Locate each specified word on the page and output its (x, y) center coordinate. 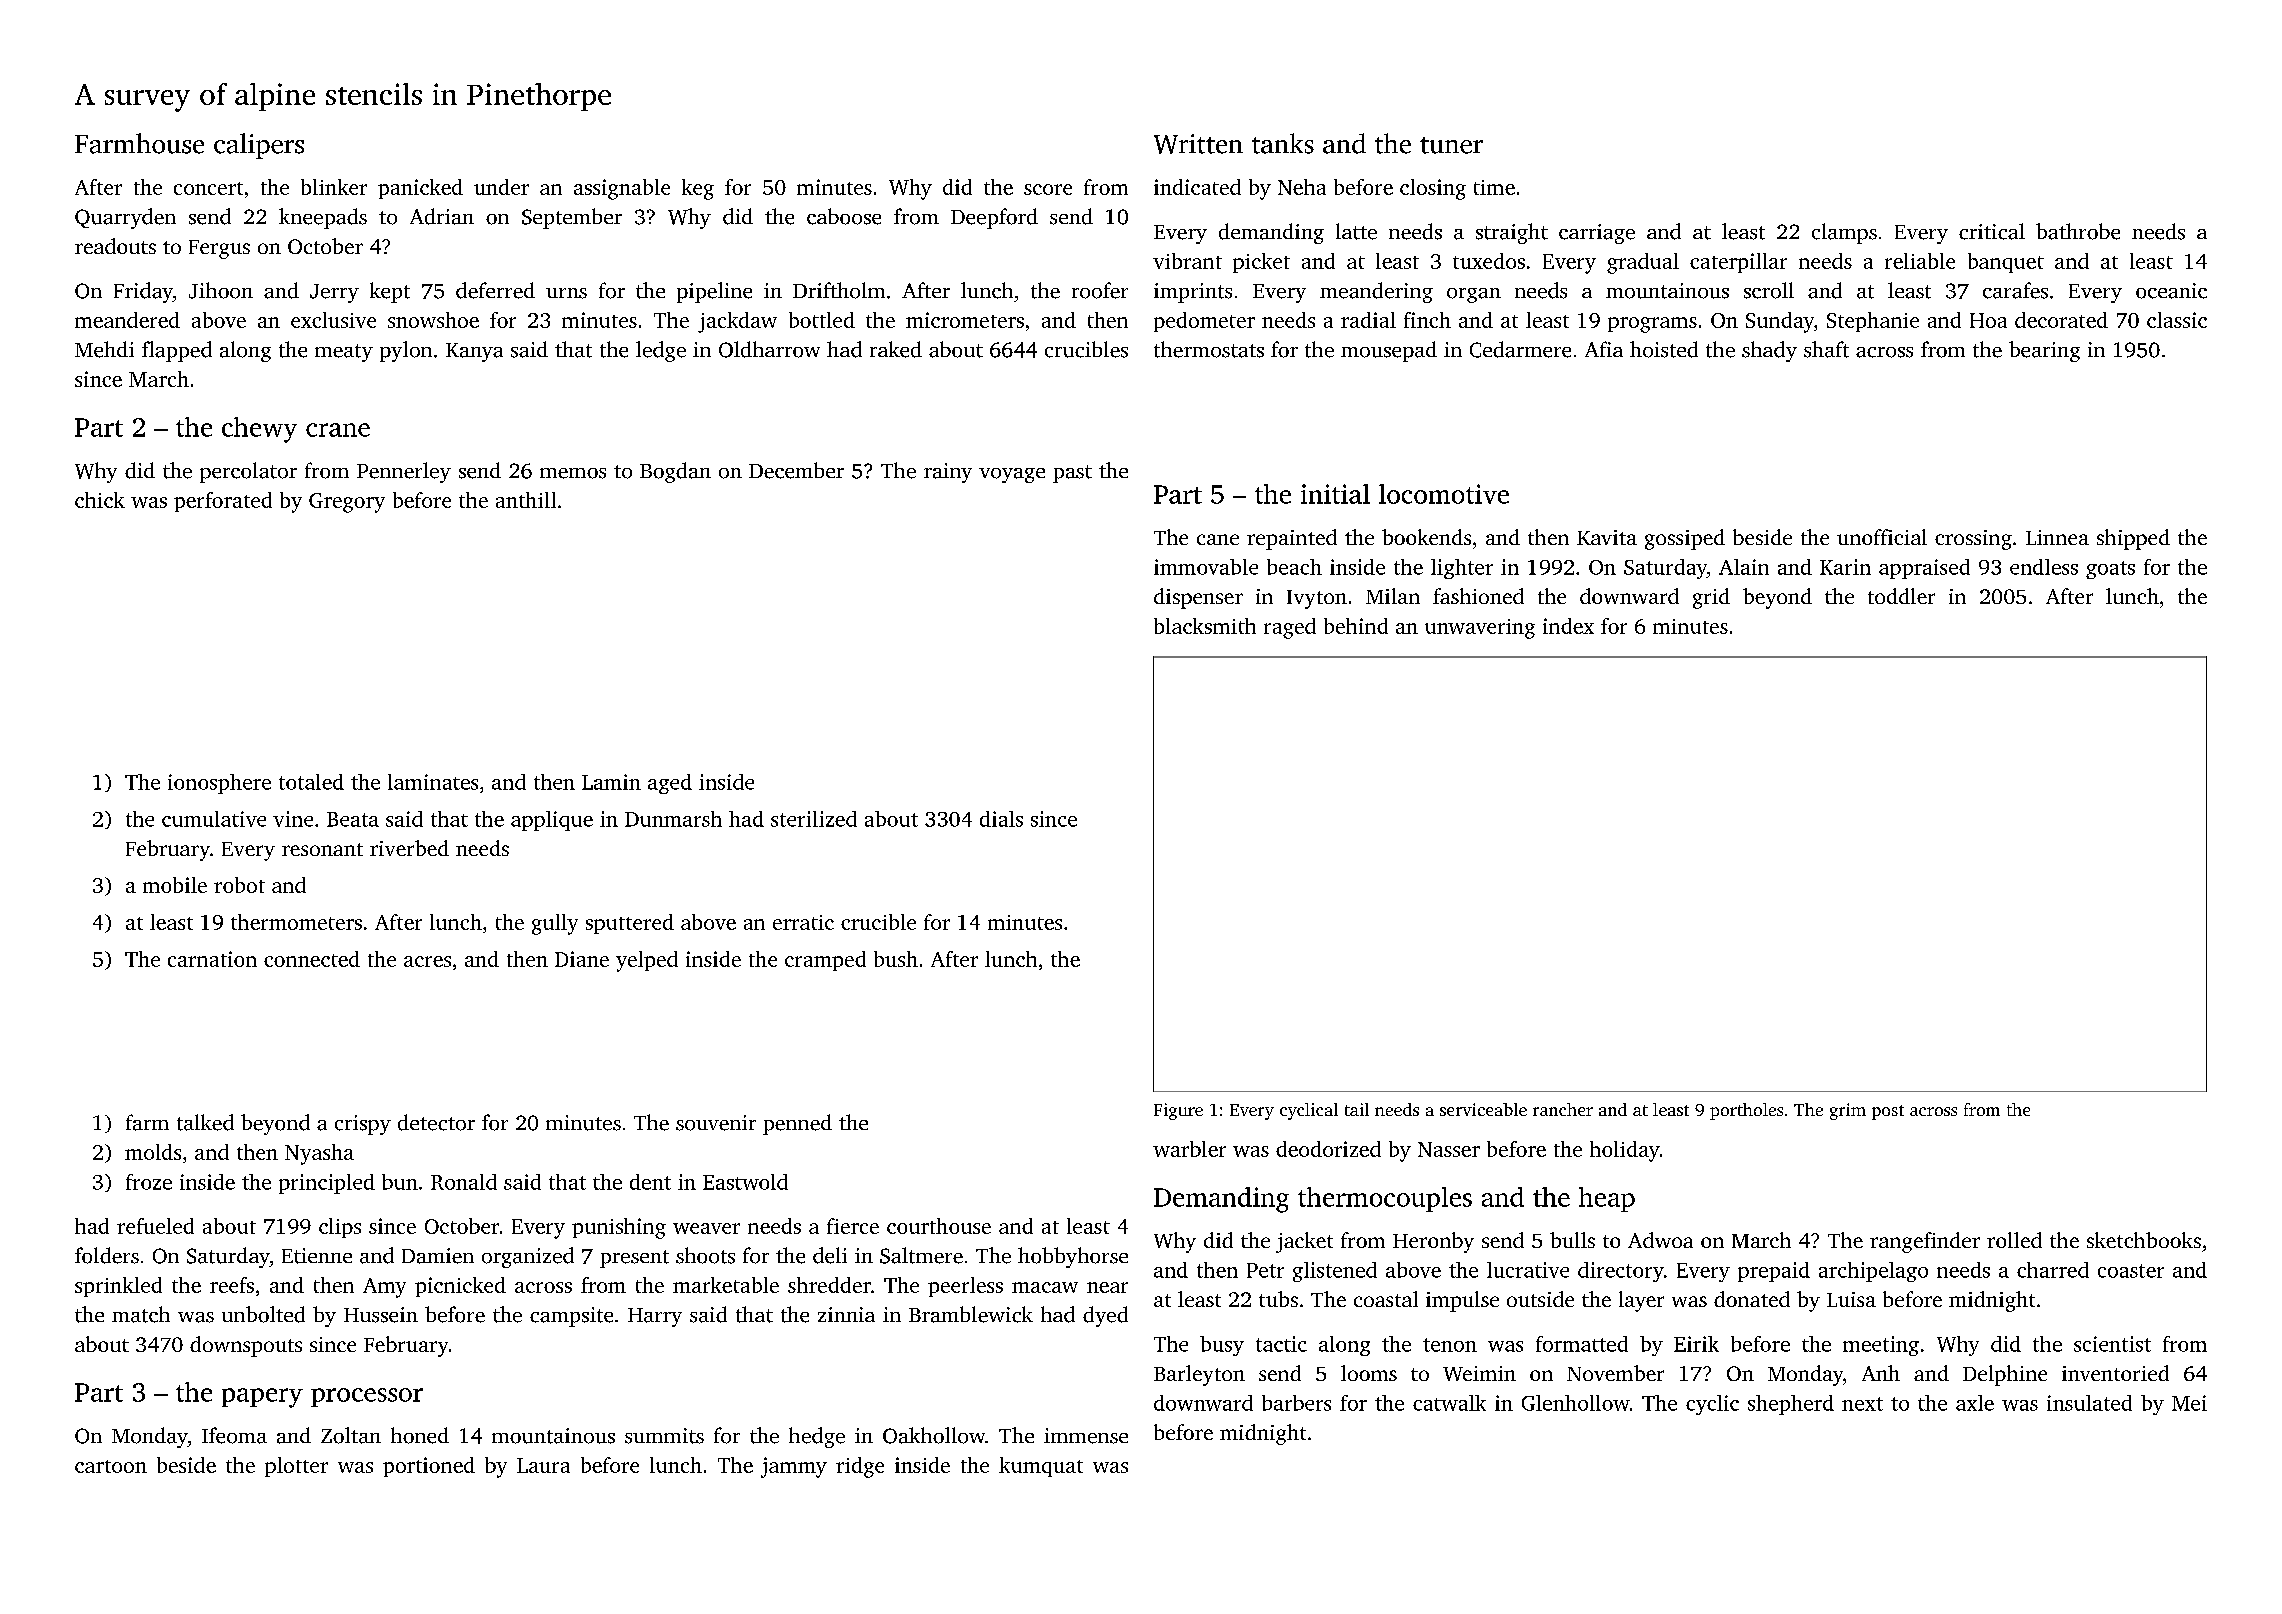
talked (205, 1122)
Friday (143, 292)
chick (100, 500)
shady (1769, 351)
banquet (2006, 263)
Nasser (1449, 1149)
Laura (543, 1465)
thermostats (1209, 349)
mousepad (1389, 351)
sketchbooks (2144, 1240)
